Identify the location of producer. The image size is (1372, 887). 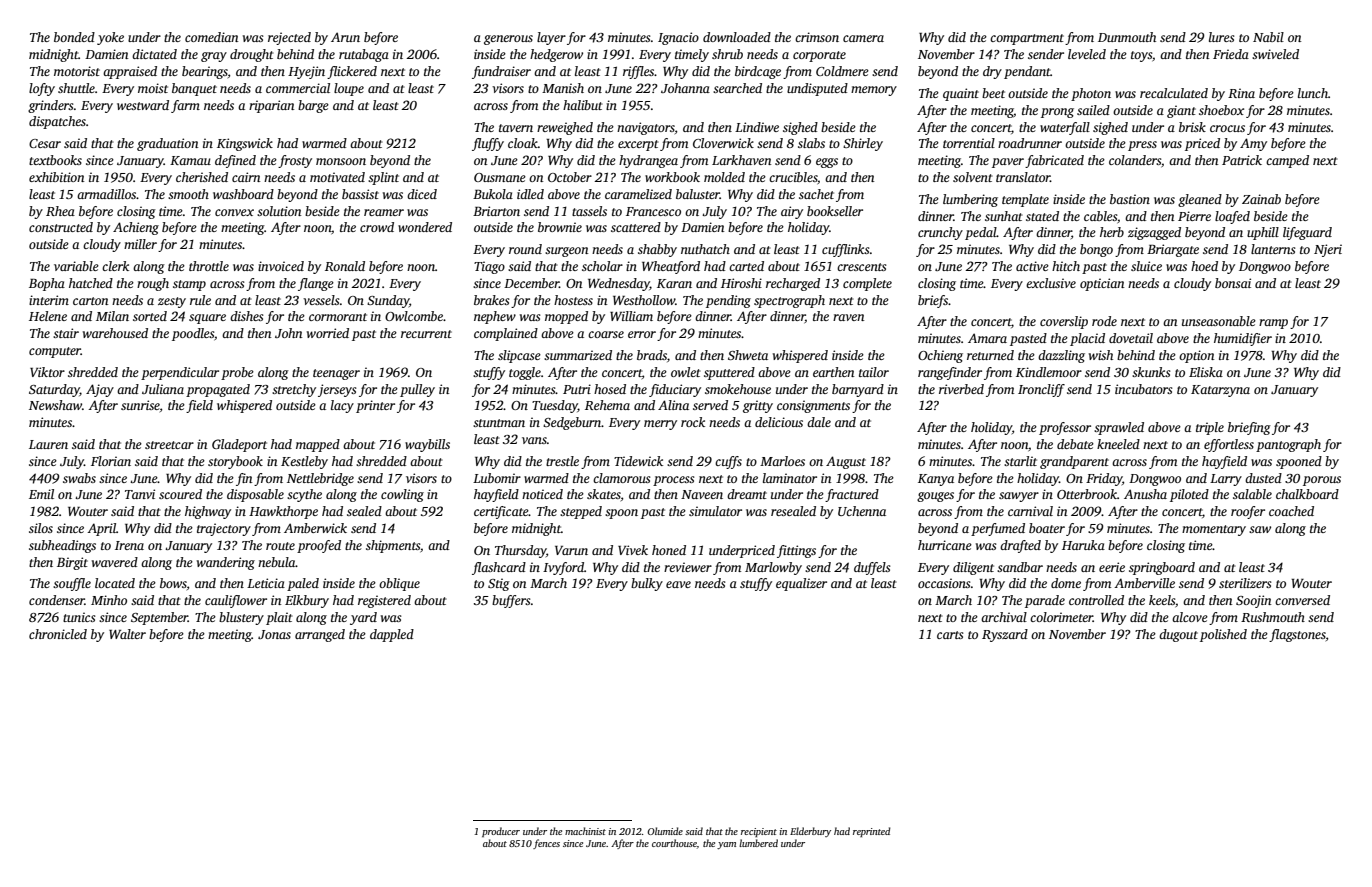
(501, 832).
